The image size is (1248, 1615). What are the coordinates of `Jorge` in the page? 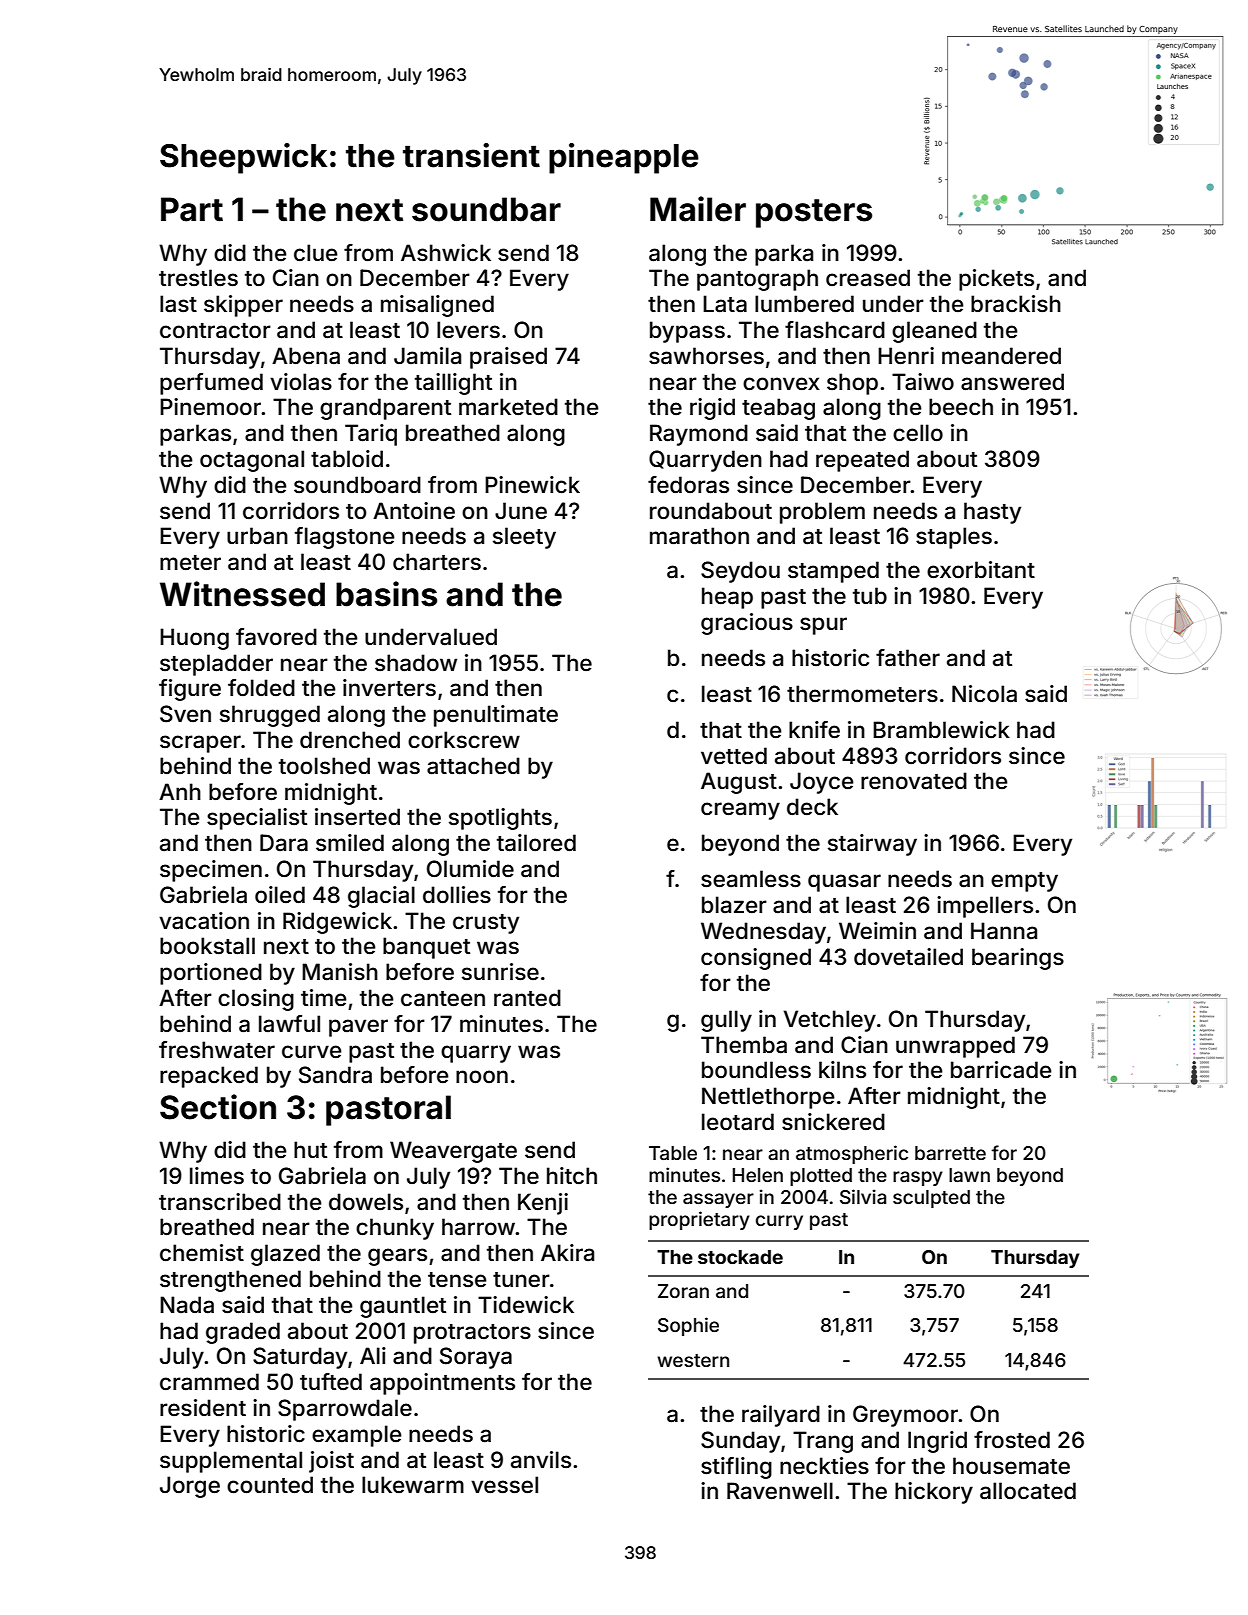 It's located at (190, 1487).
